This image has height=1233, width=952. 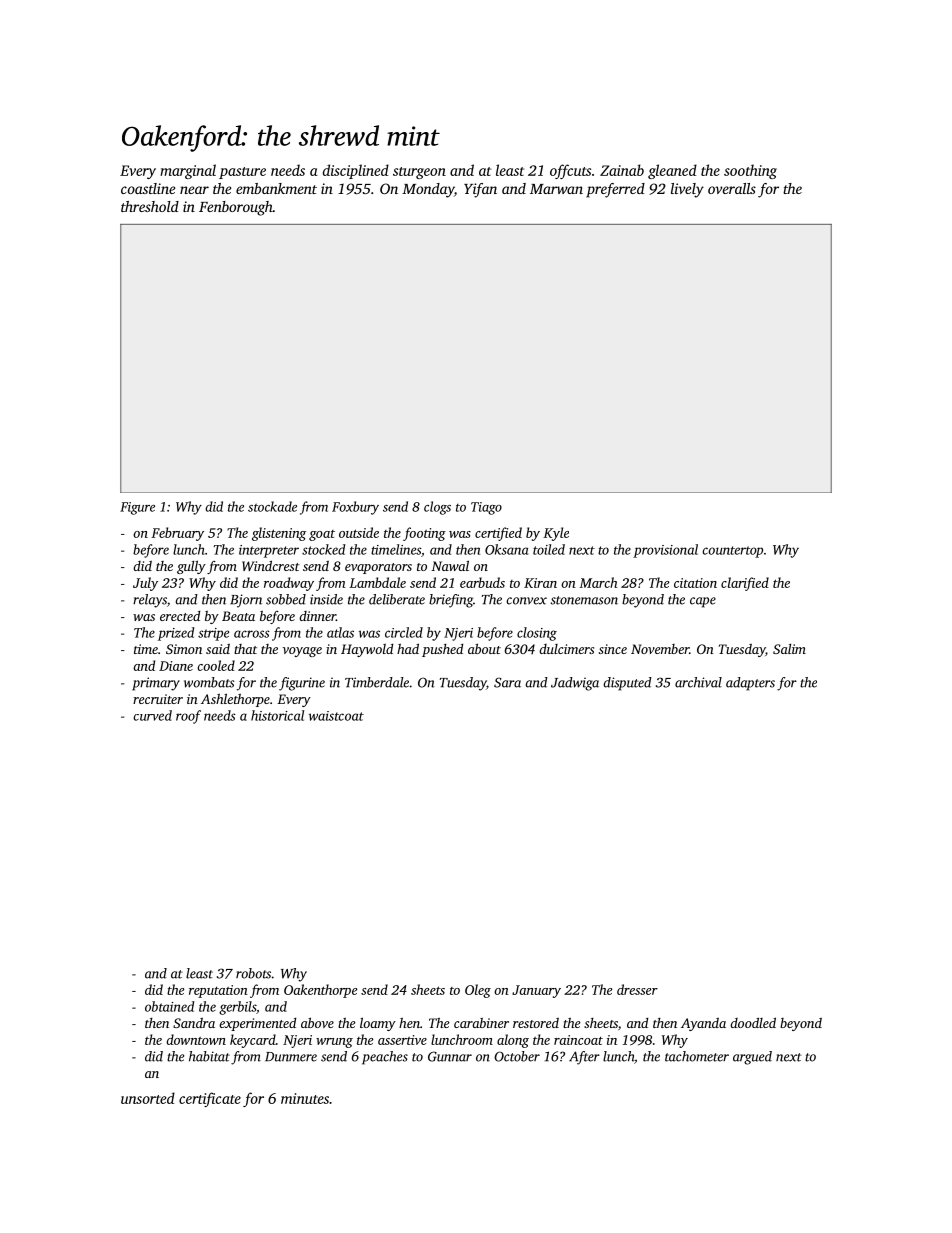 What do you see at coordinates (272, 506) in the image?
I see `stockade` at bounding box center [272, 506].
